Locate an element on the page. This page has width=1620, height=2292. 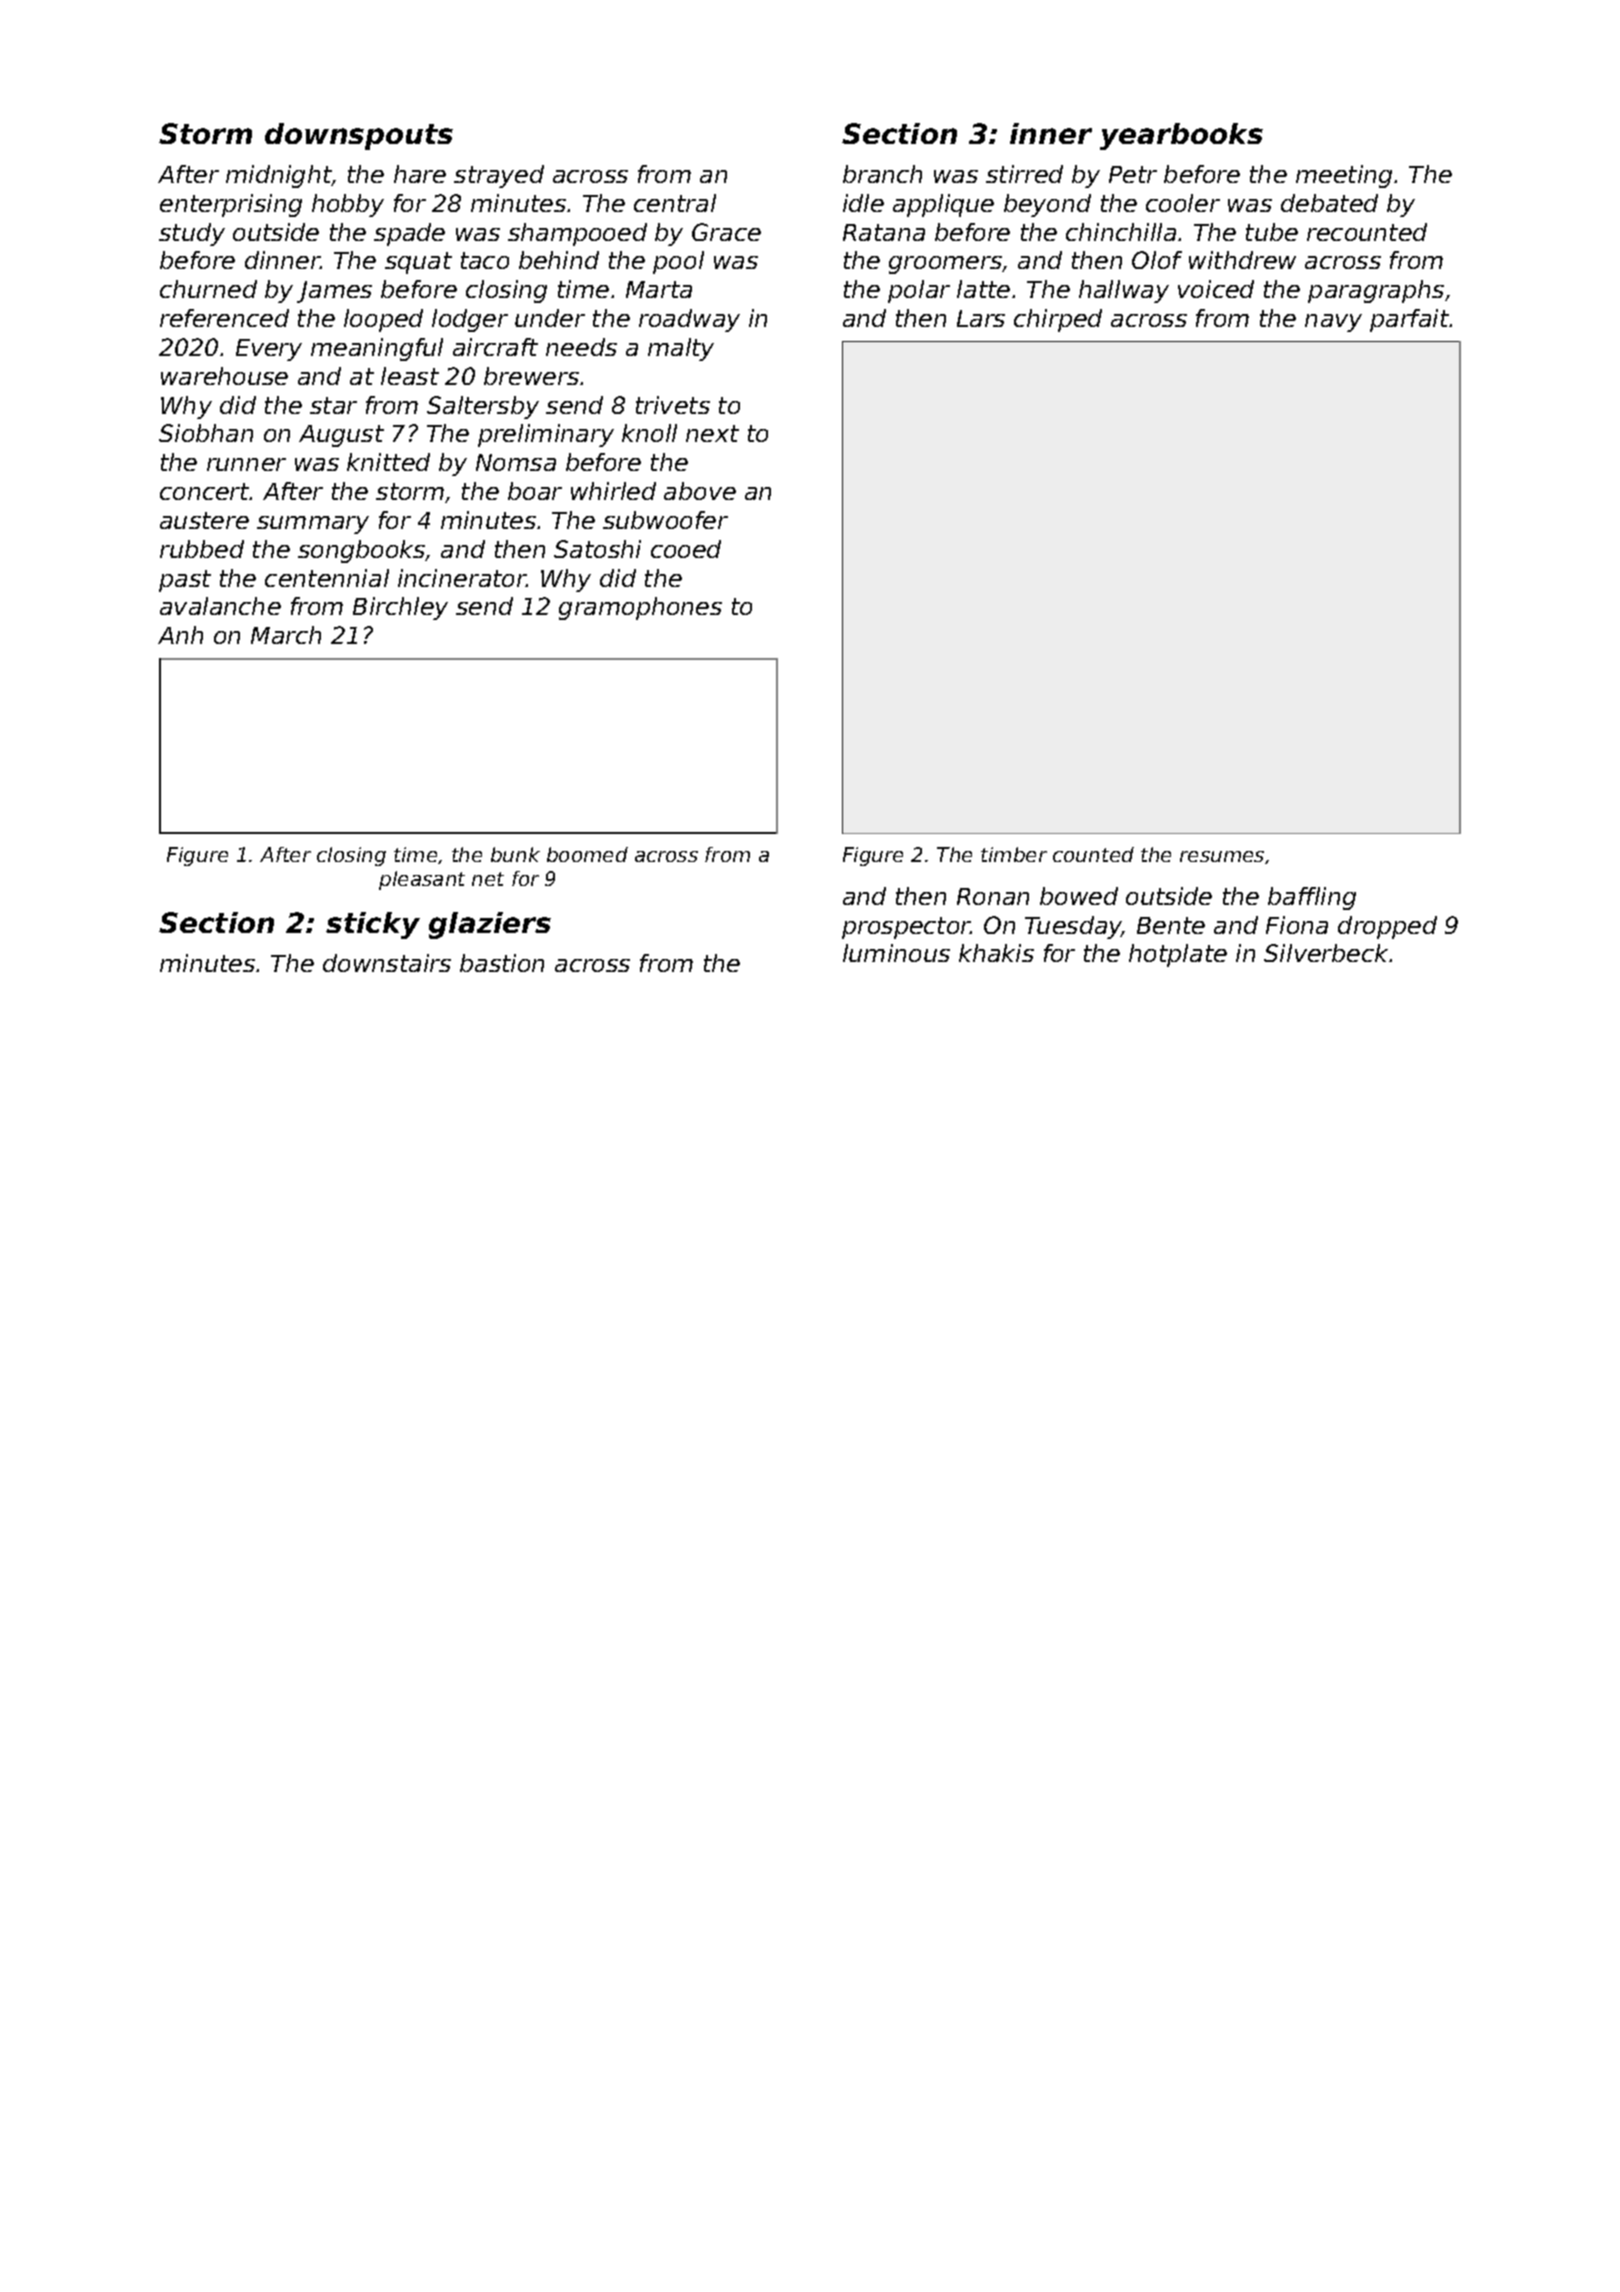
Siobhan is located at coordinates (206, 433).
